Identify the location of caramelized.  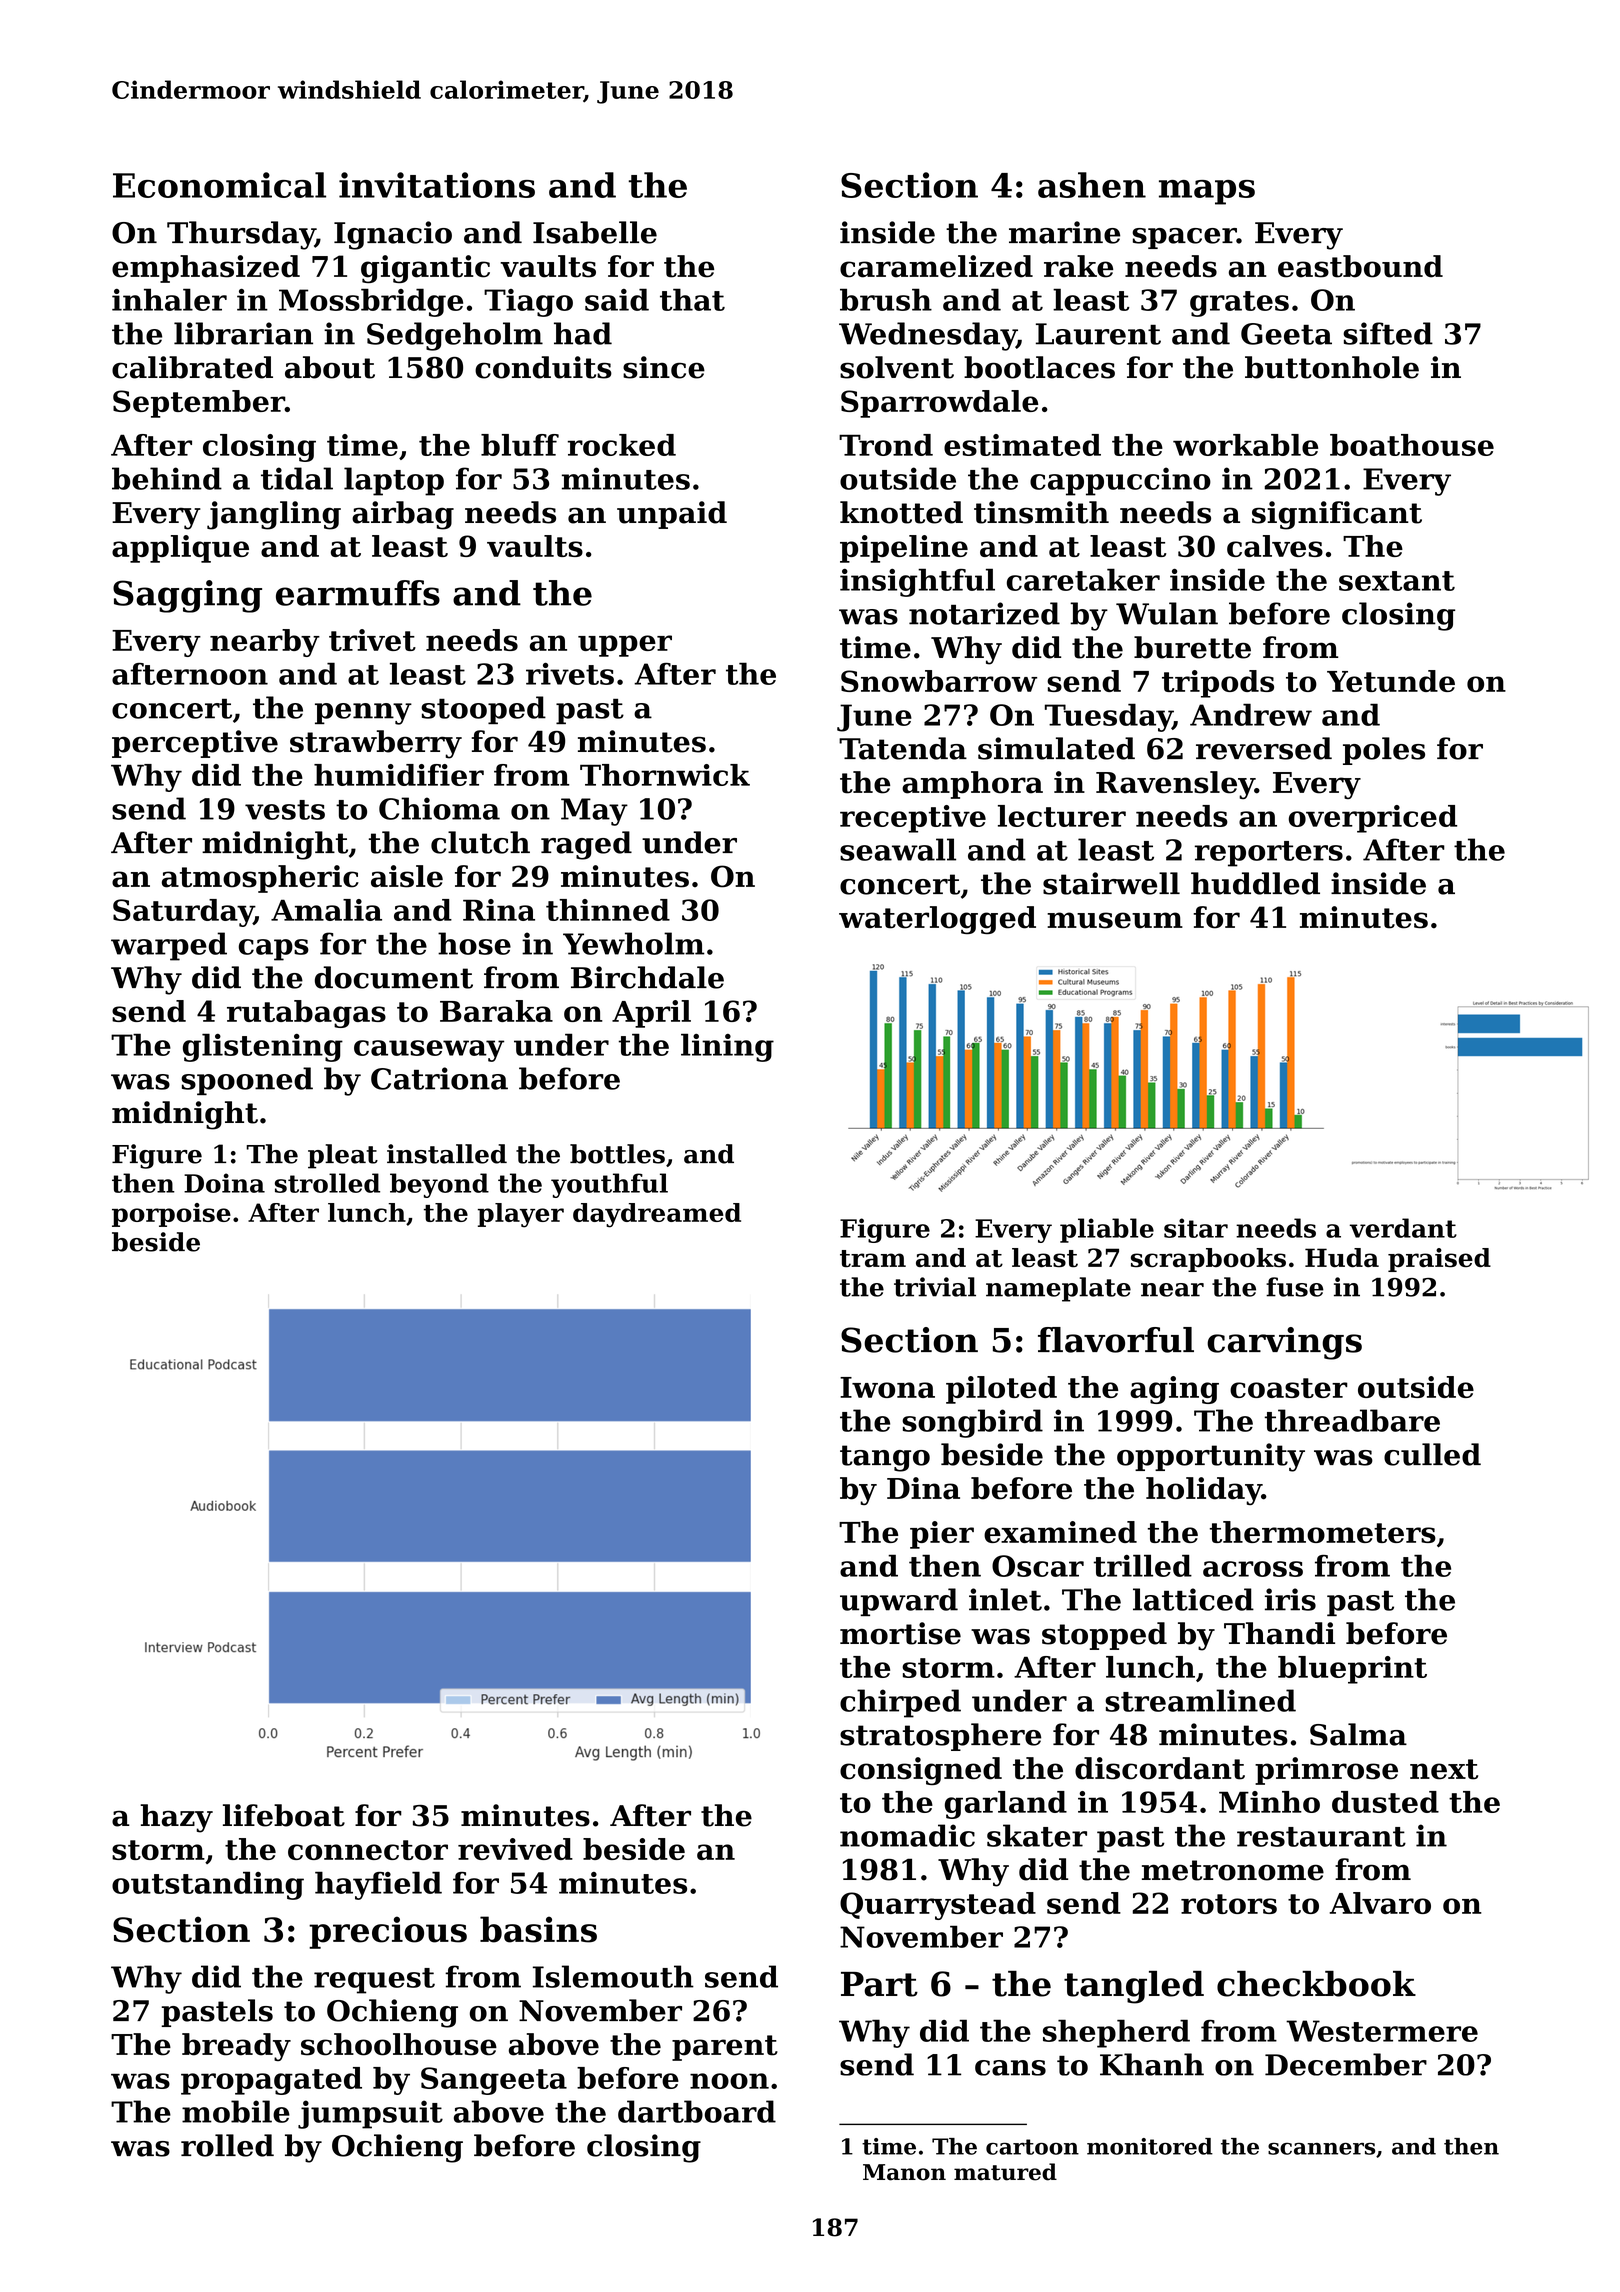
(936, 266).
